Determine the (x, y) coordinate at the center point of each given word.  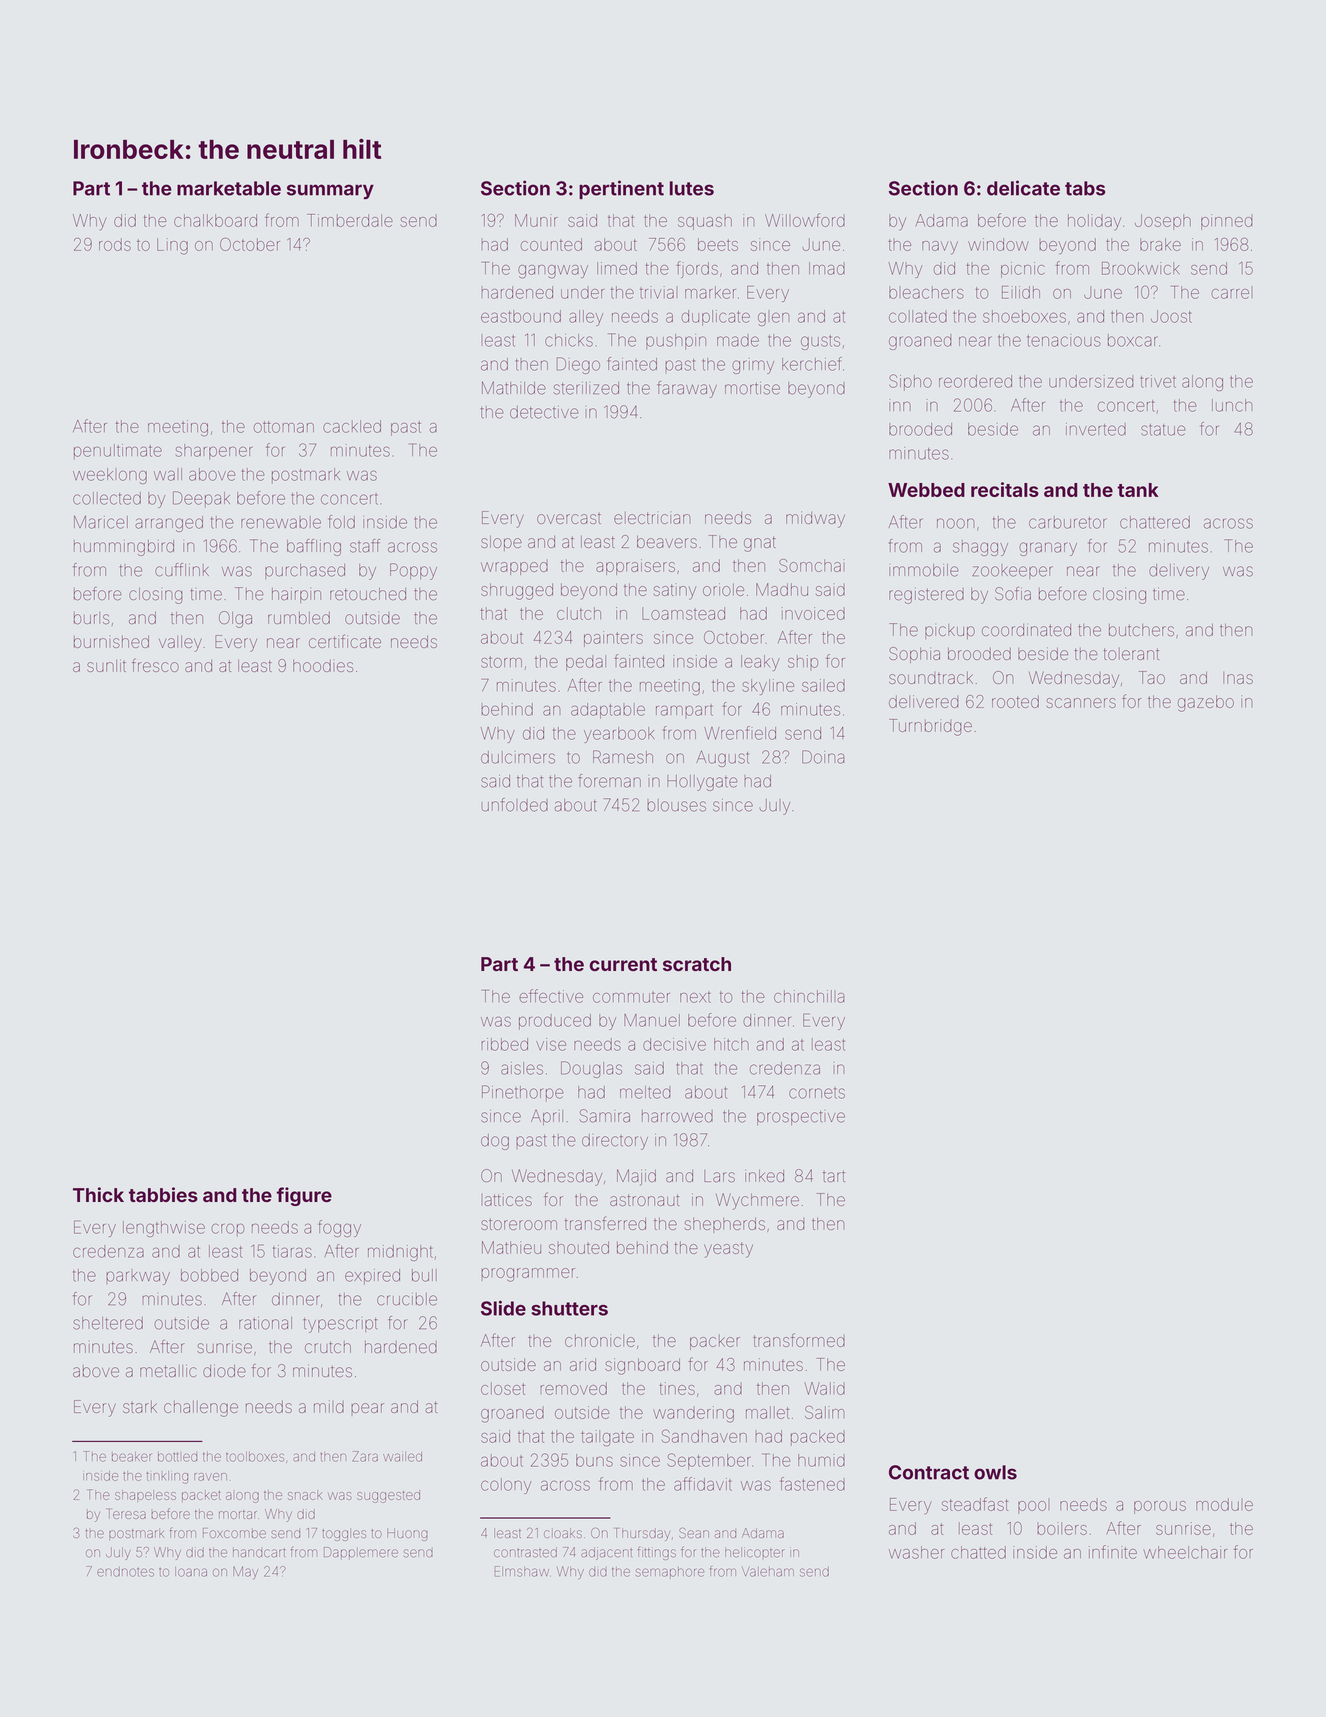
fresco (155, 665)
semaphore (670, 1573)
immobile (924, 570)
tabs (1085, 188)
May (245, 1572)
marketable (229, 188)
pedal (586, 663)
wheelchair (1185, 1552)
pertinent (621, 189)
